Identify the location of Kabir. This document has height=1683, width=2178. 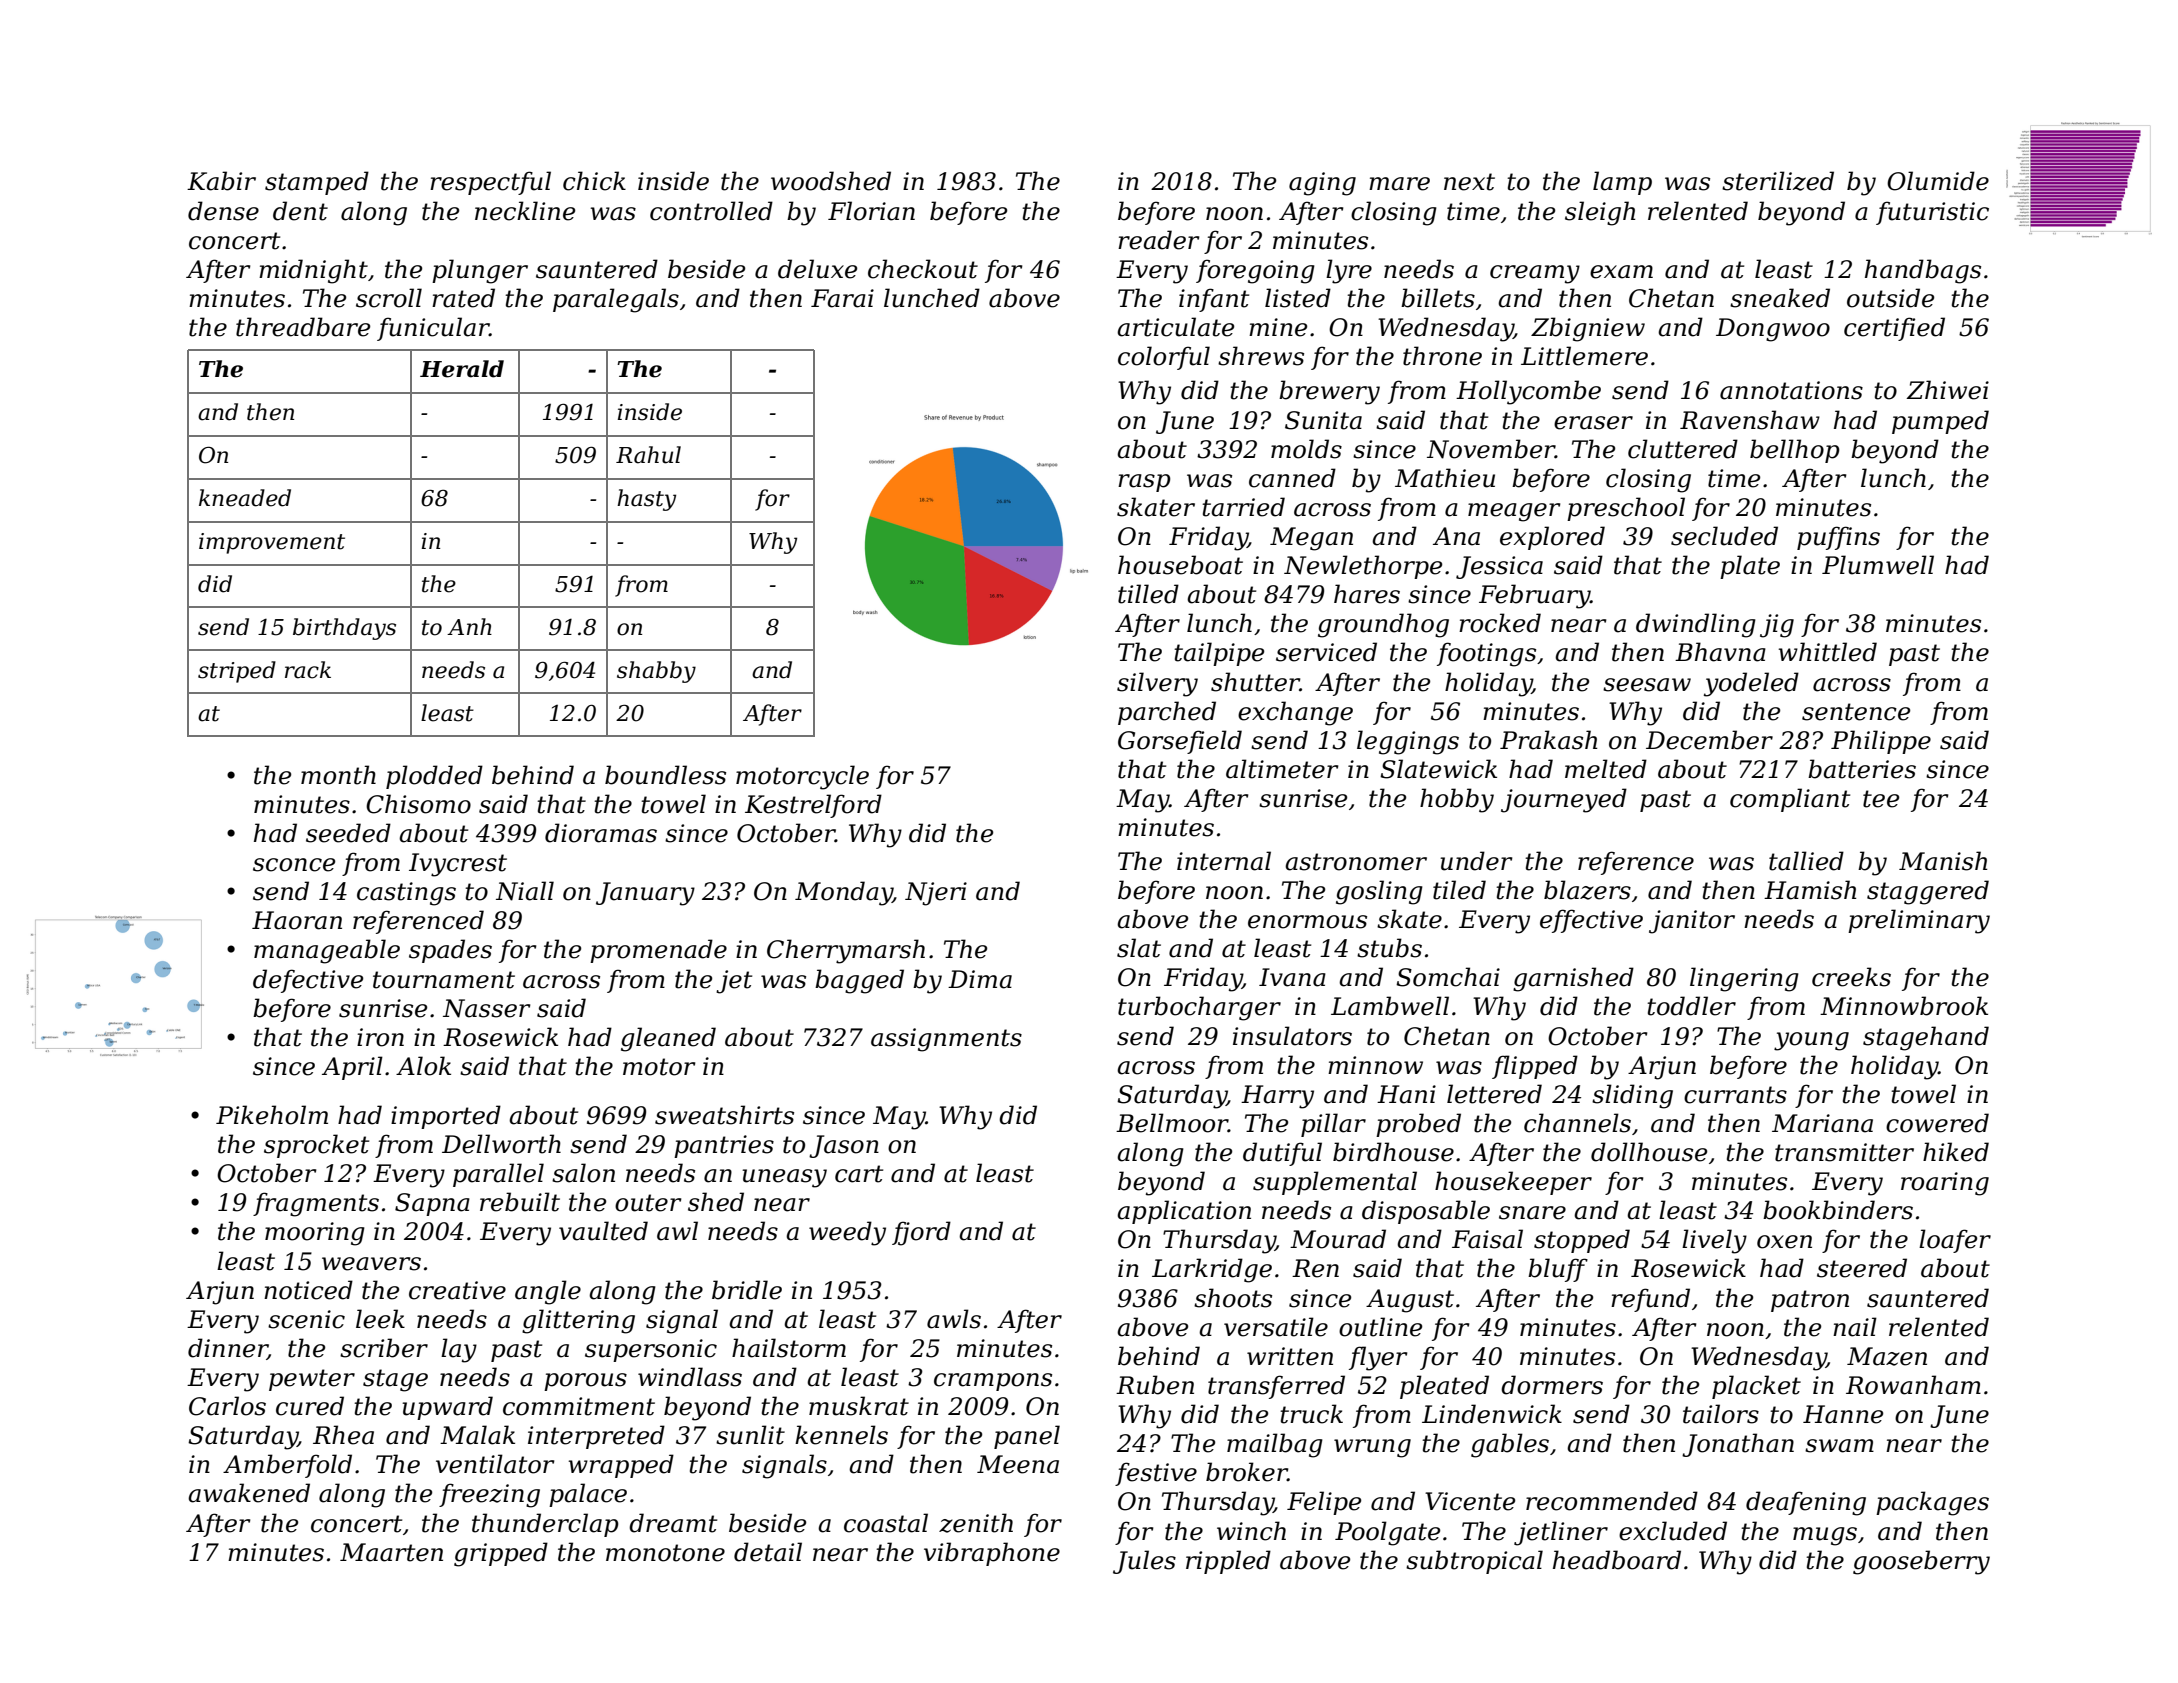
(221, 181).
